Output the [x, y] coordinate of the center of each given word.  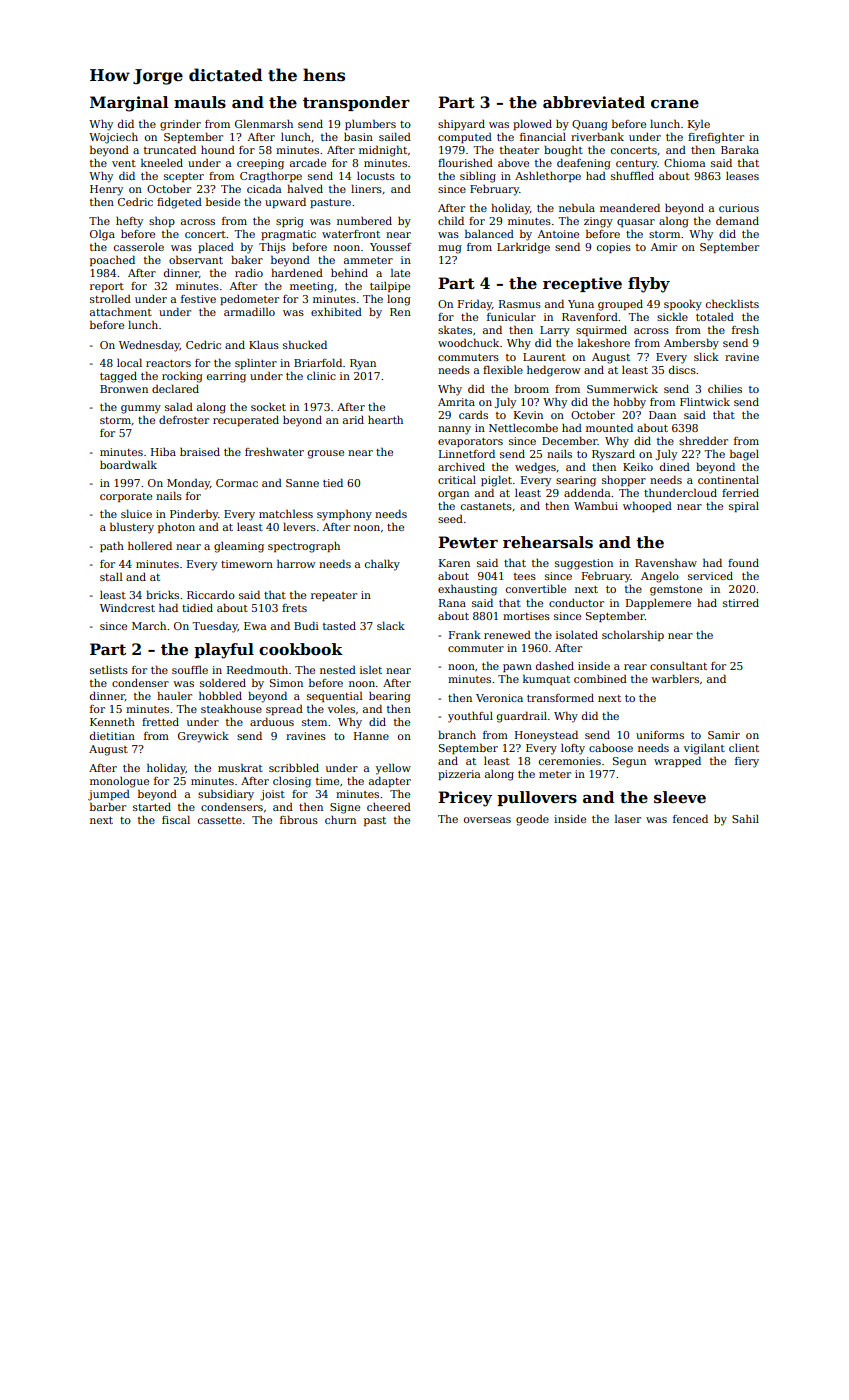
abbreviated [594, 102]
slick [706, 356]
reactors [168, 363]
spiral [744, 507]
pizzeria [459, 775]
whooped [647, 506]
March [149, 626]
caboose [611, 748]
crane [675, 104]
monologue [119, 782]
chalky [382, 565]
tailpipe [390, 287]
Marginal [129, 104]
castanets [486, 506]
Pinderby [194, 515]
